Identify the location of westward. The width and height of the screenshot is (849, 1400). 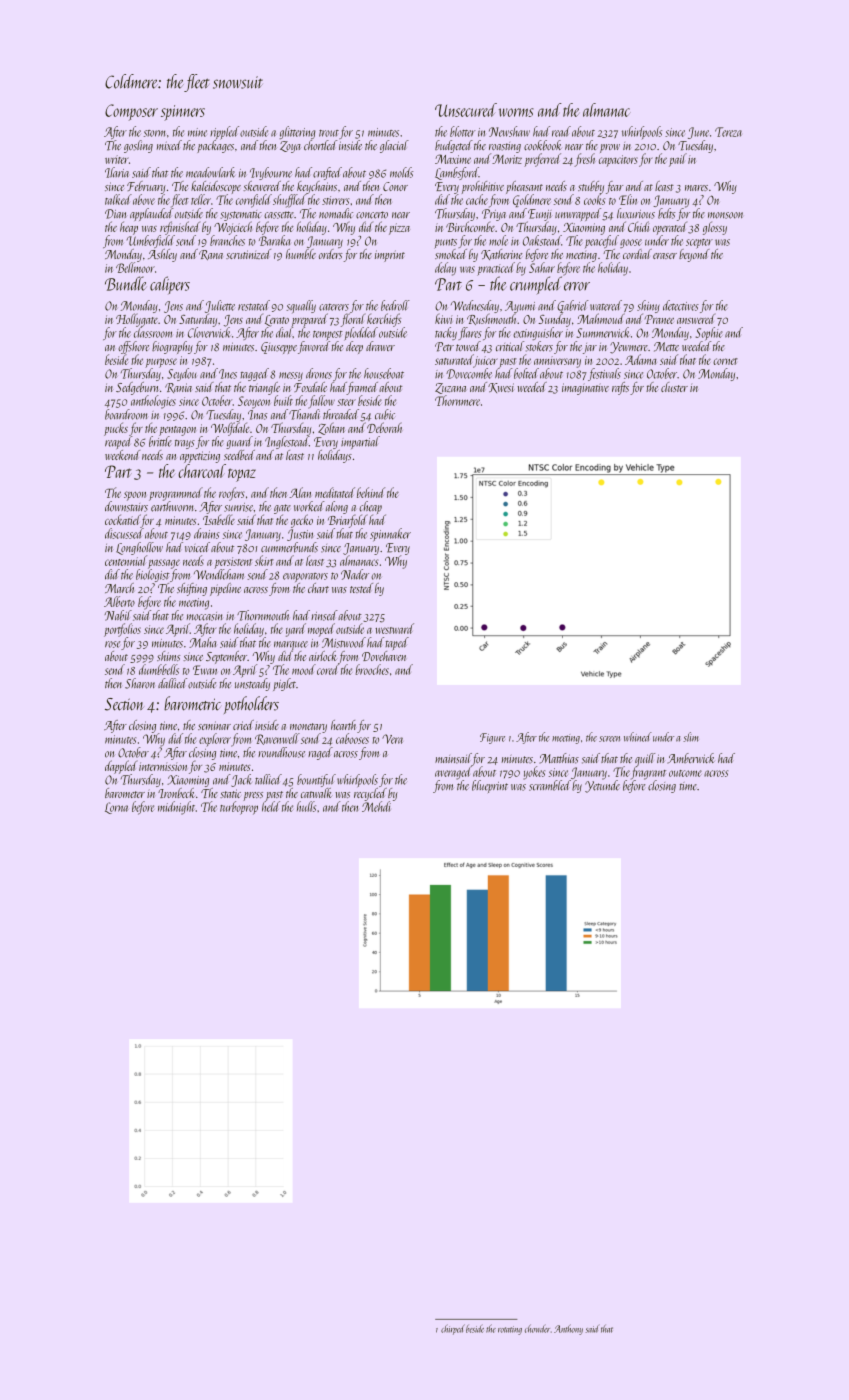
(395, 628).
